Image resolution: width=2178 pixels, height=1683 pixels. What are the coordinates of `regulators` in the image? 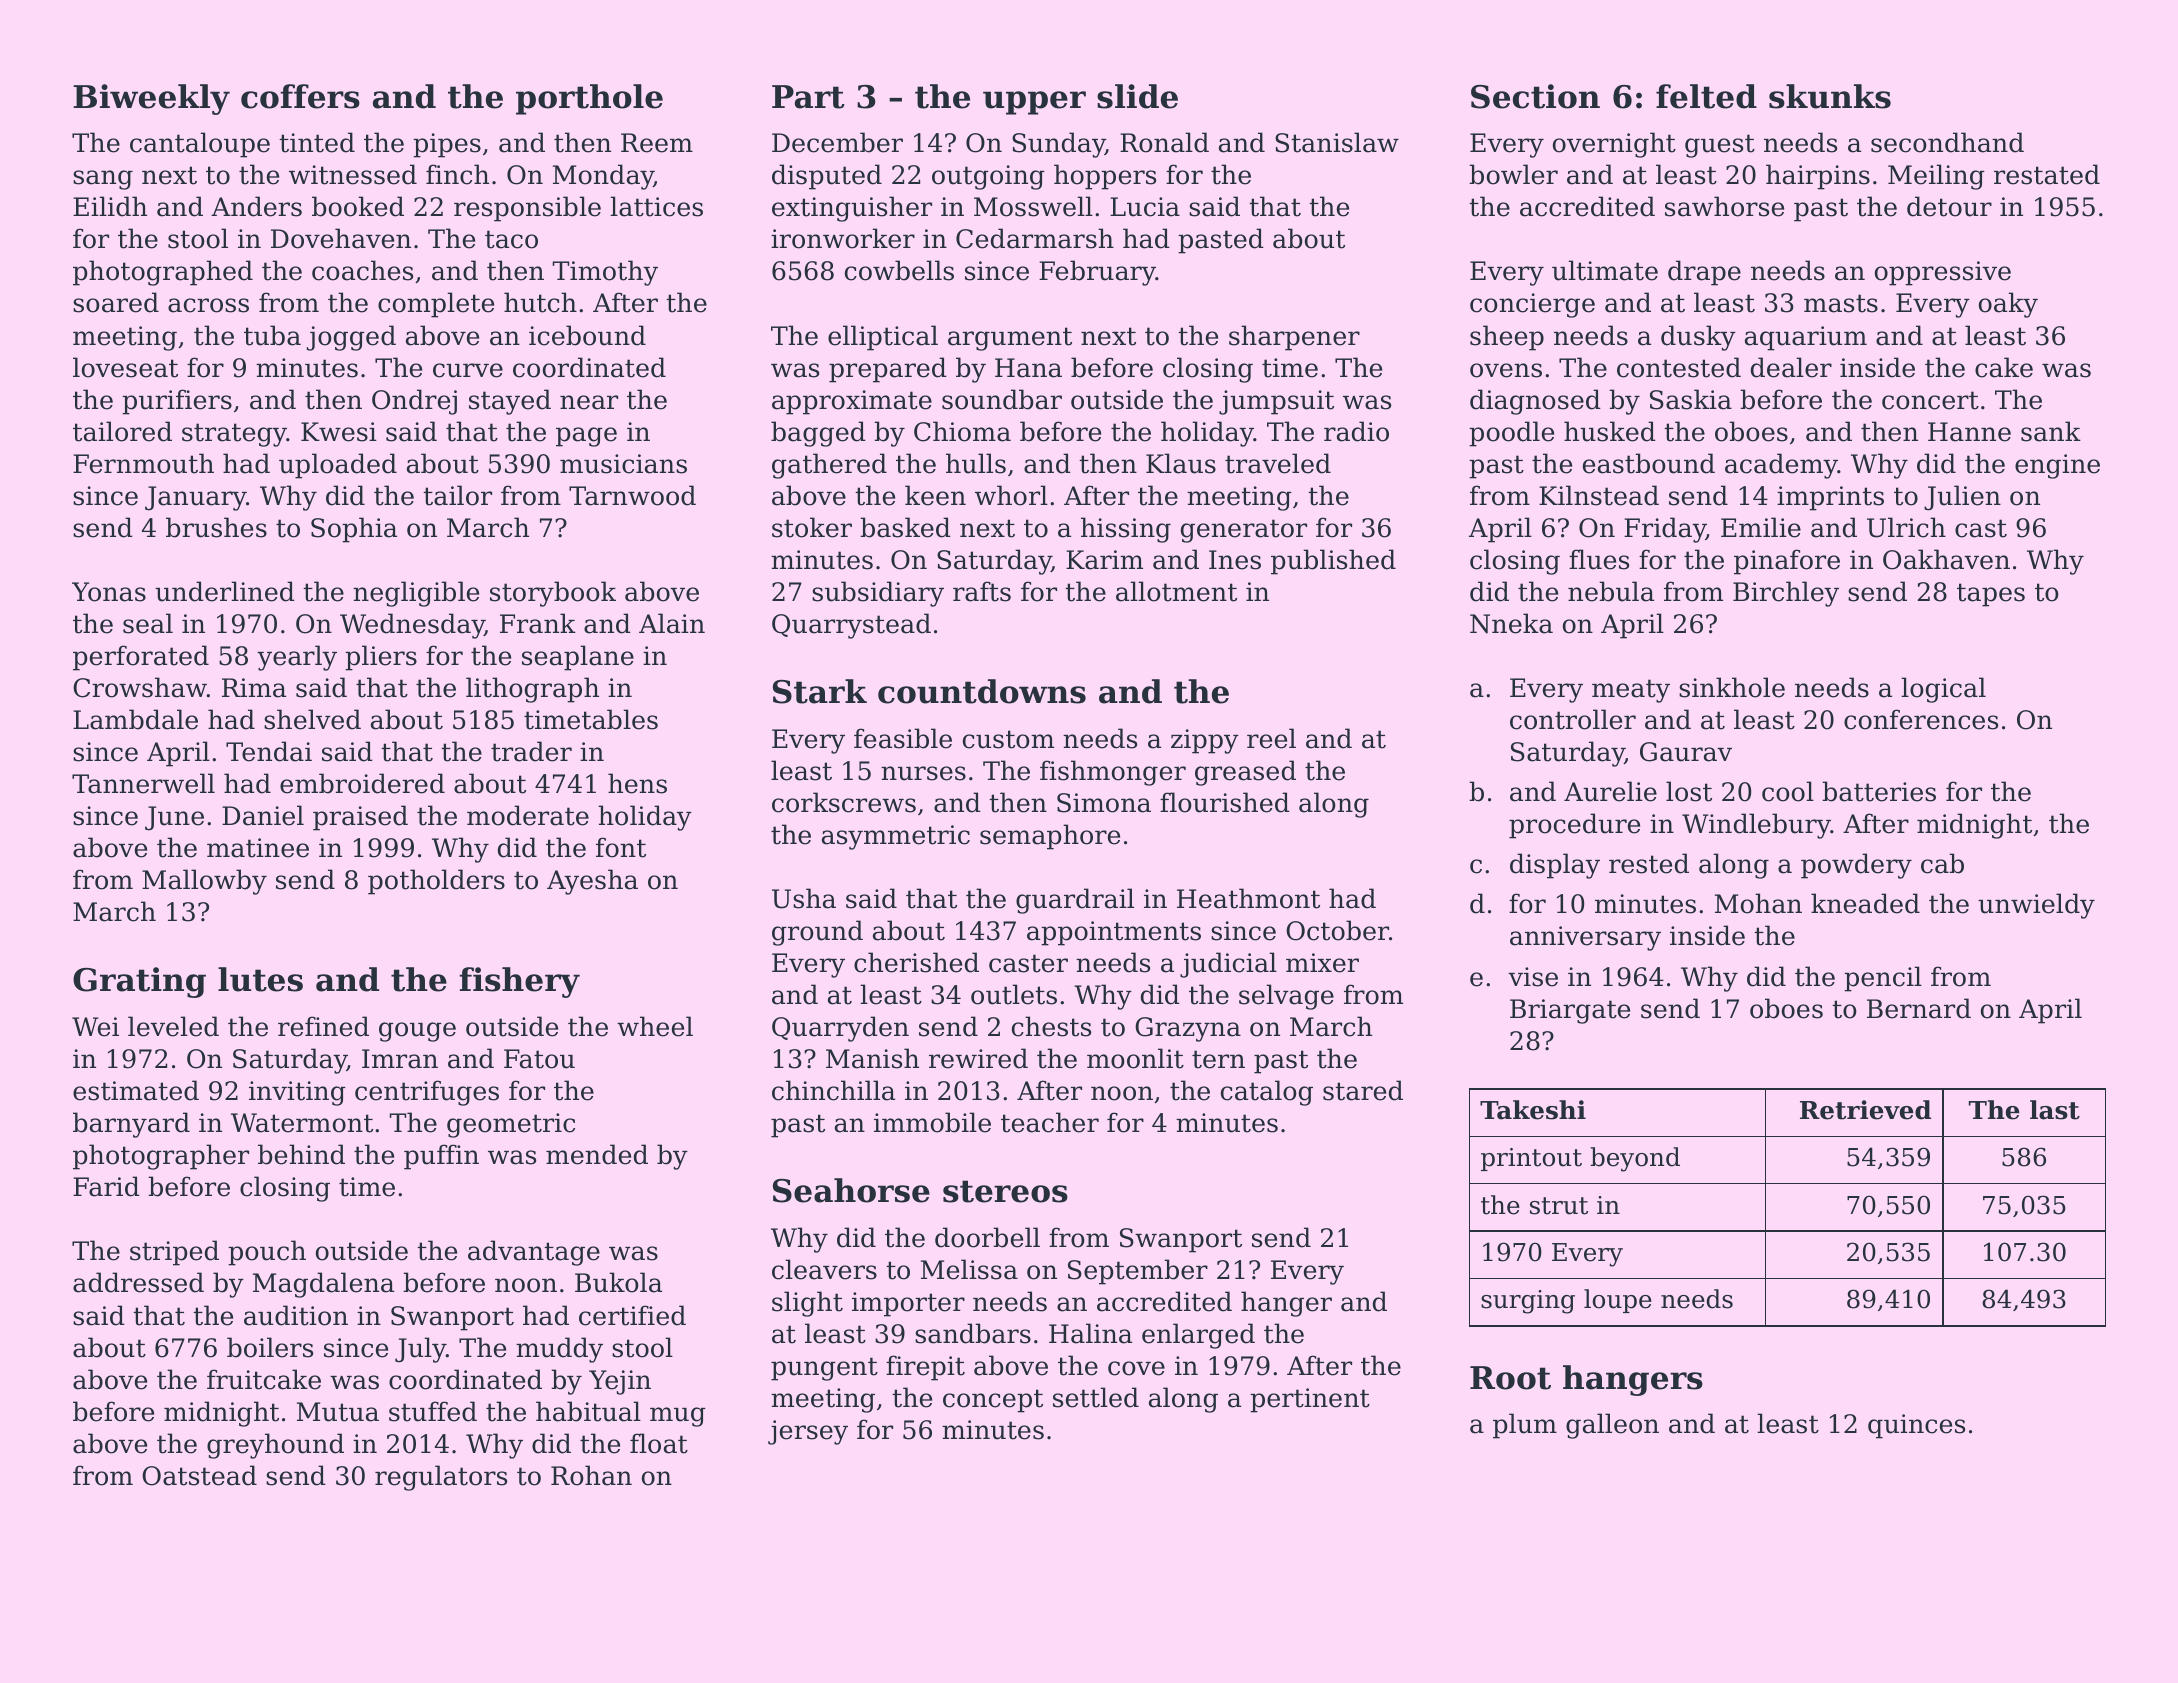 It's located at (441, 1478).
